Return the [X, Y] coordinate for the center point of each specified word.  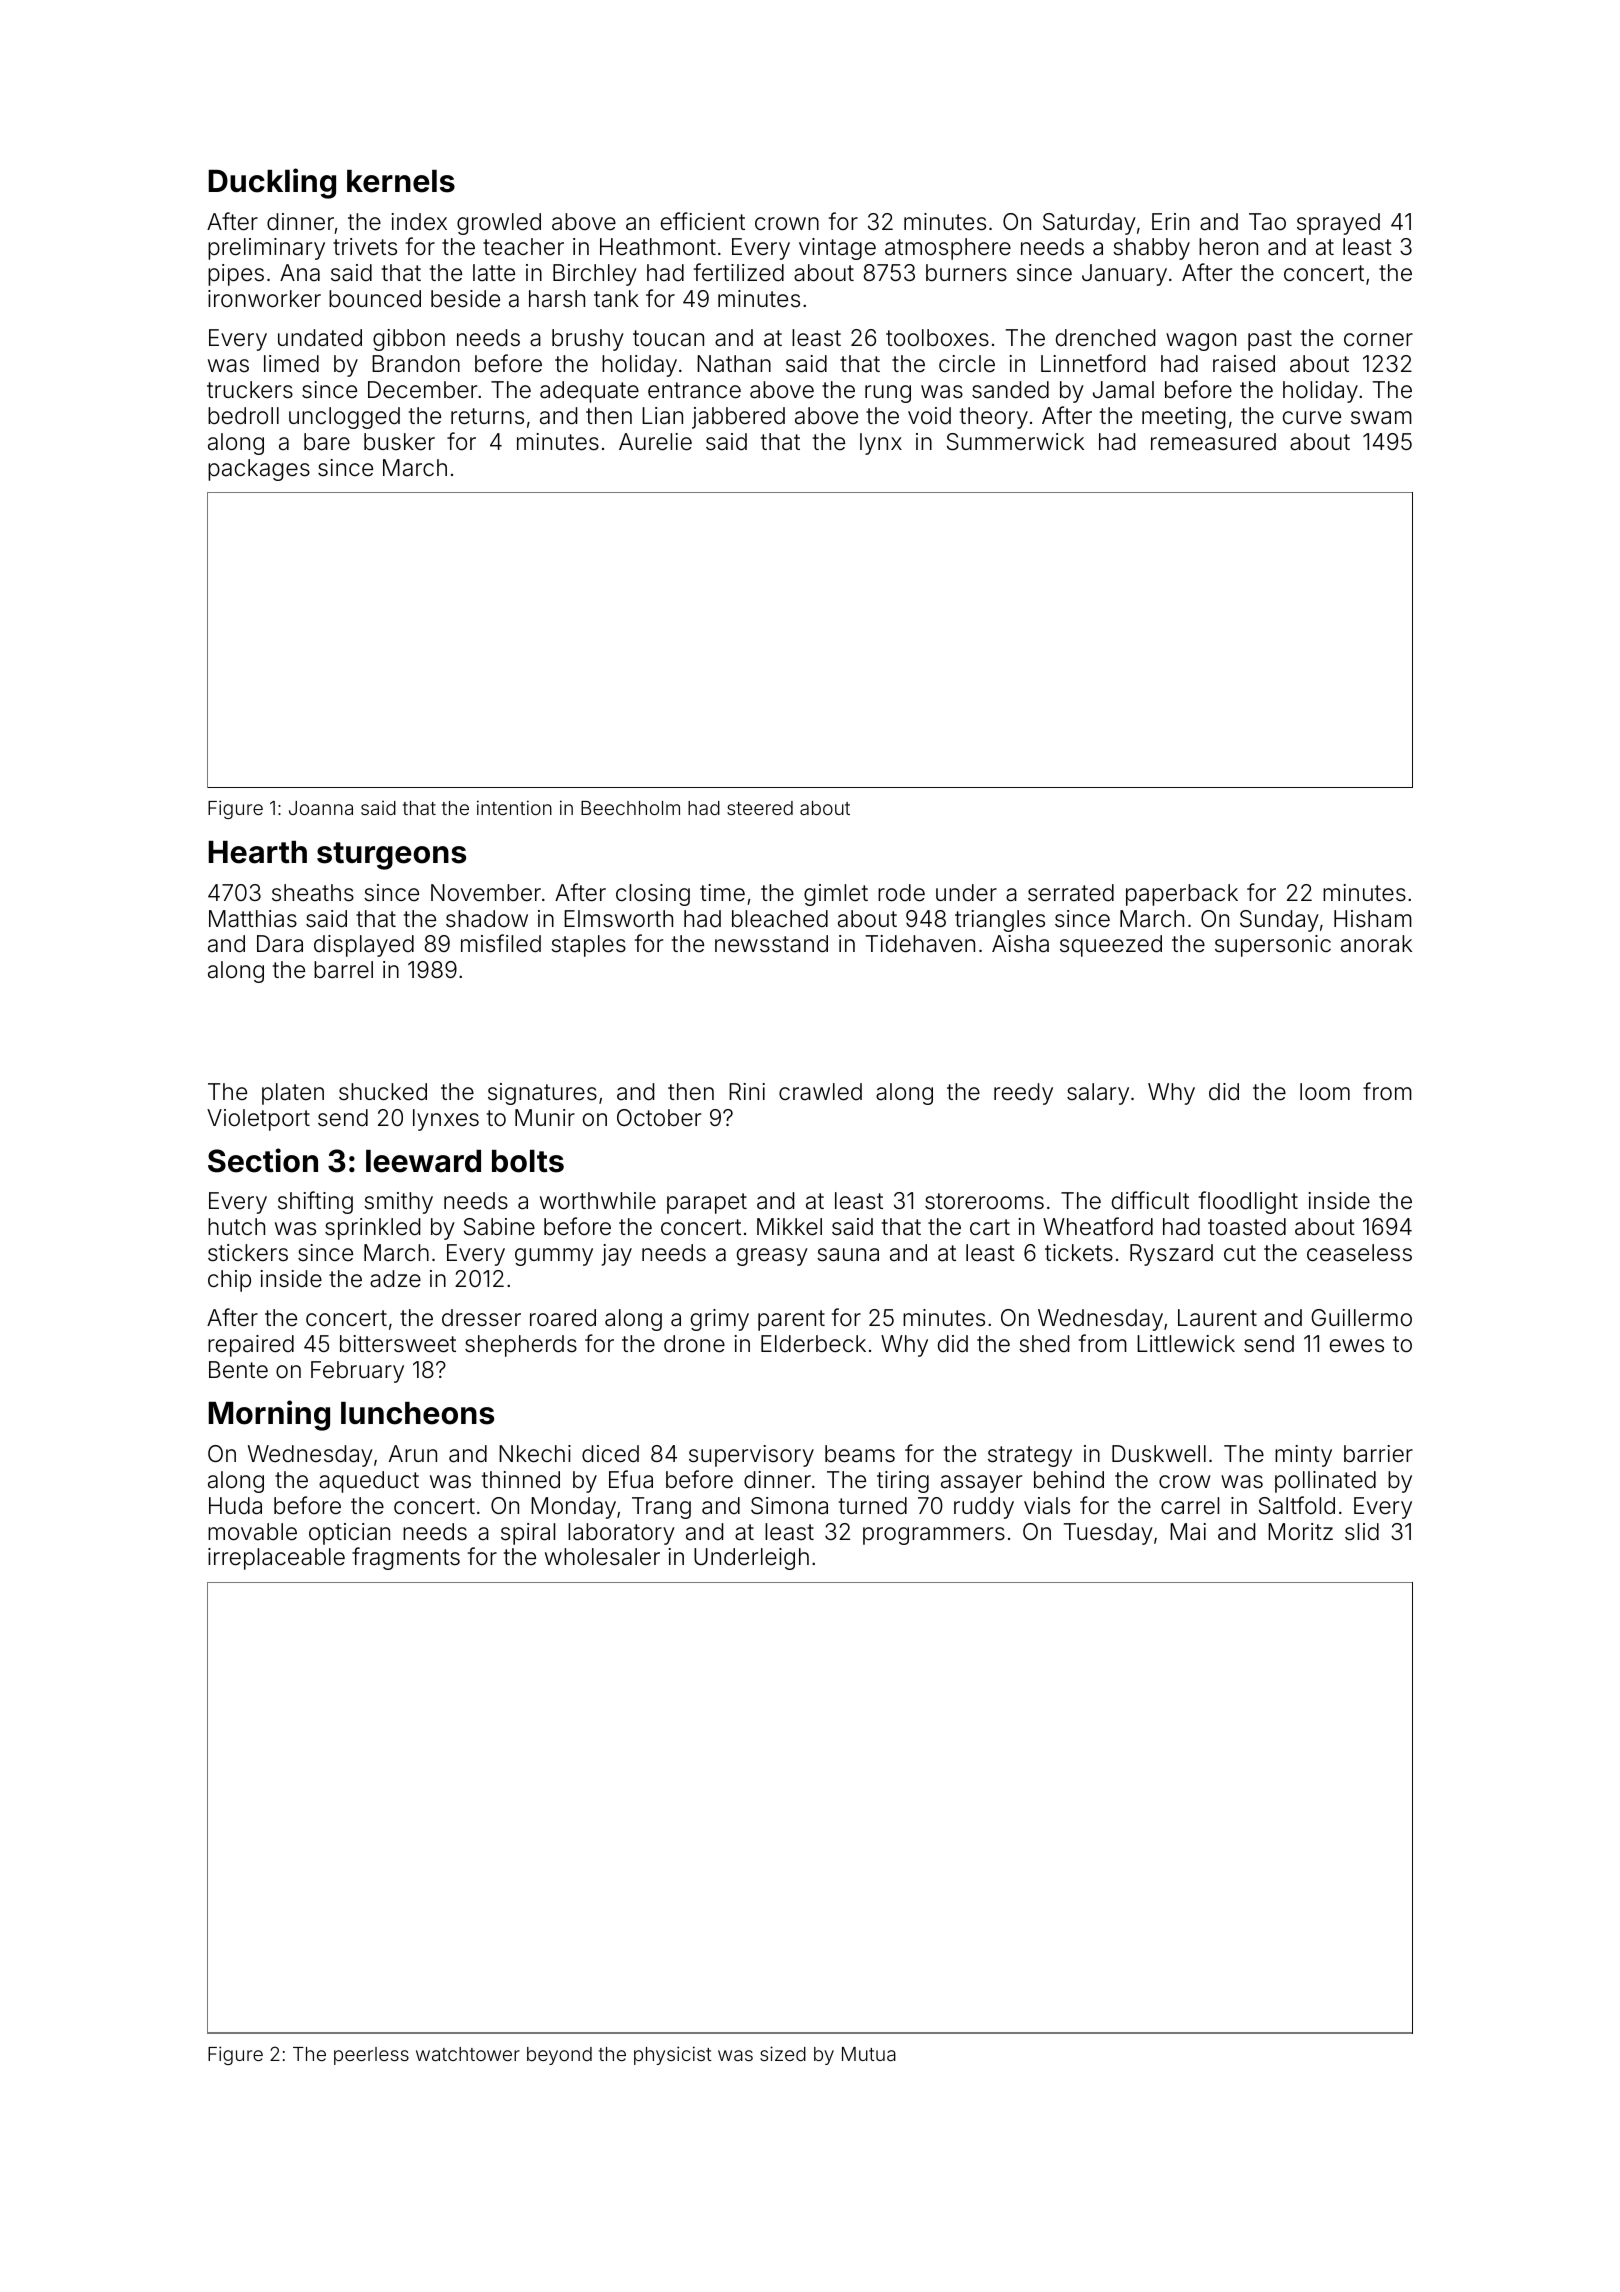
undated [320, 338]
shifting [315, 1202]
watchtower [468, 2054]
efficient [703, 221]
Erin [1170, 221]
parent [791, 1320]
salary [1098, 1094]
